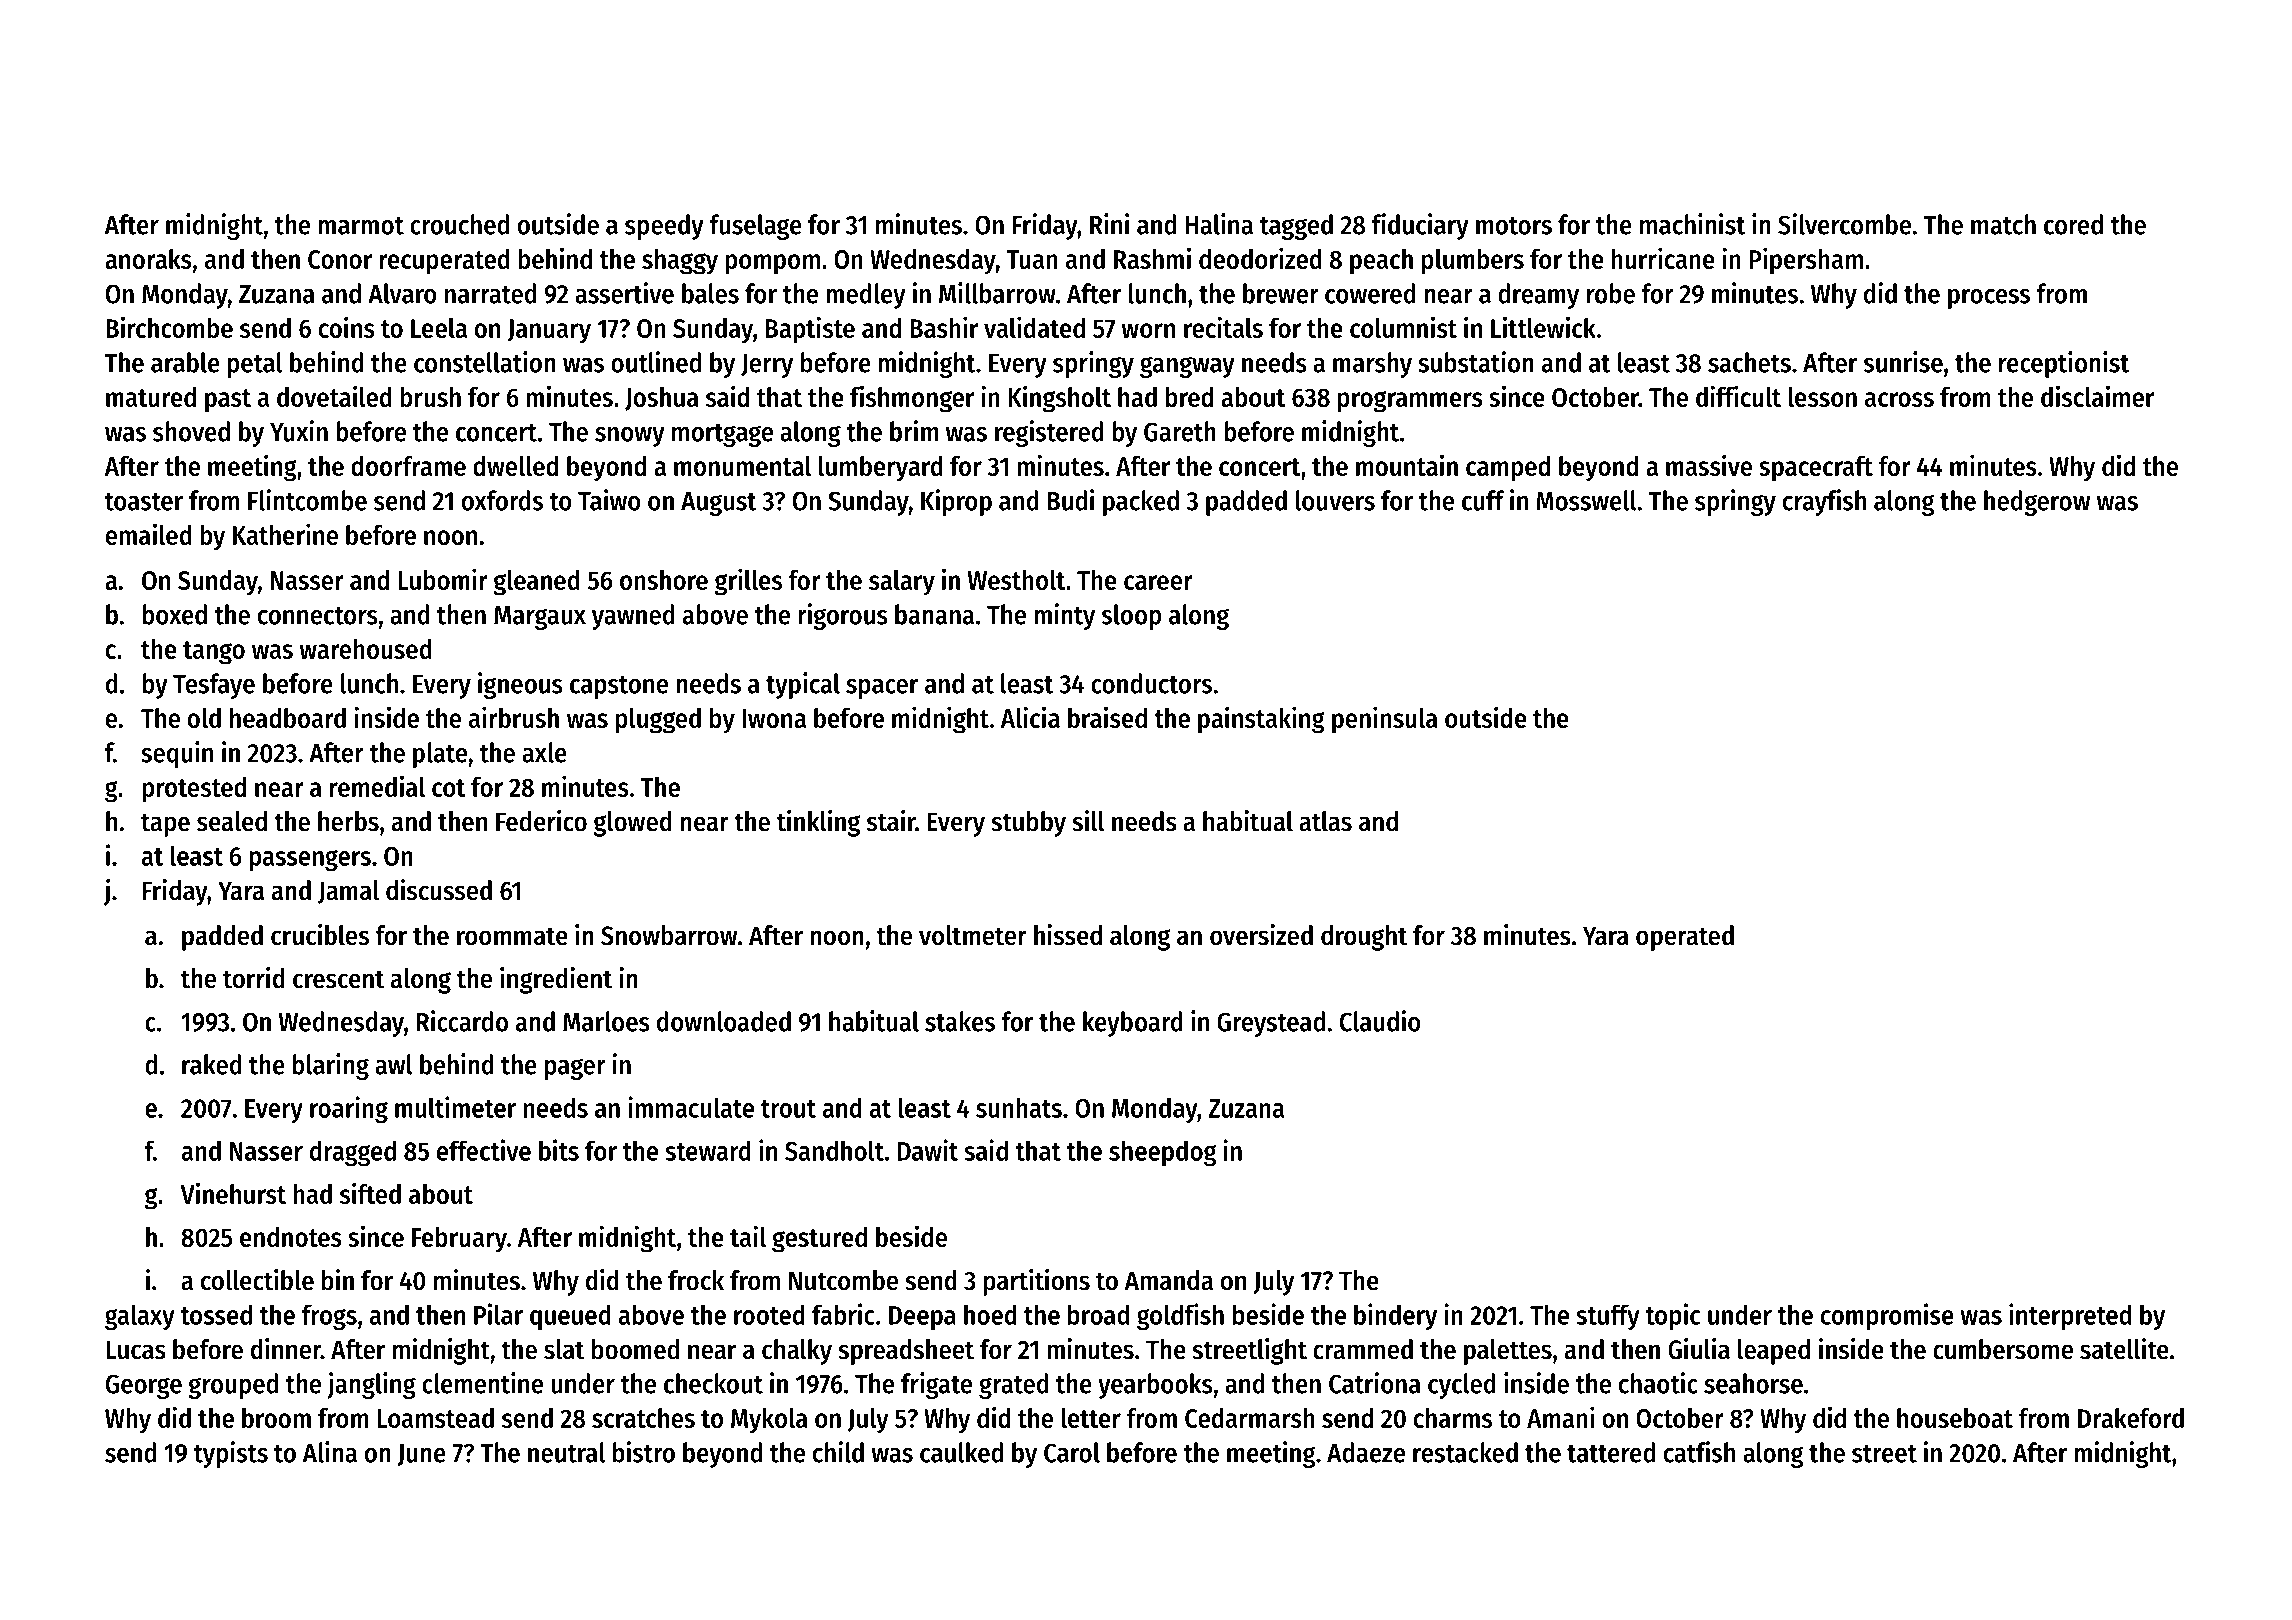 The height and width of the screenshot is (1620, 2292). Describe the element at coordinates (1189, 397) in the screenshot. I see `bred` at that location.
